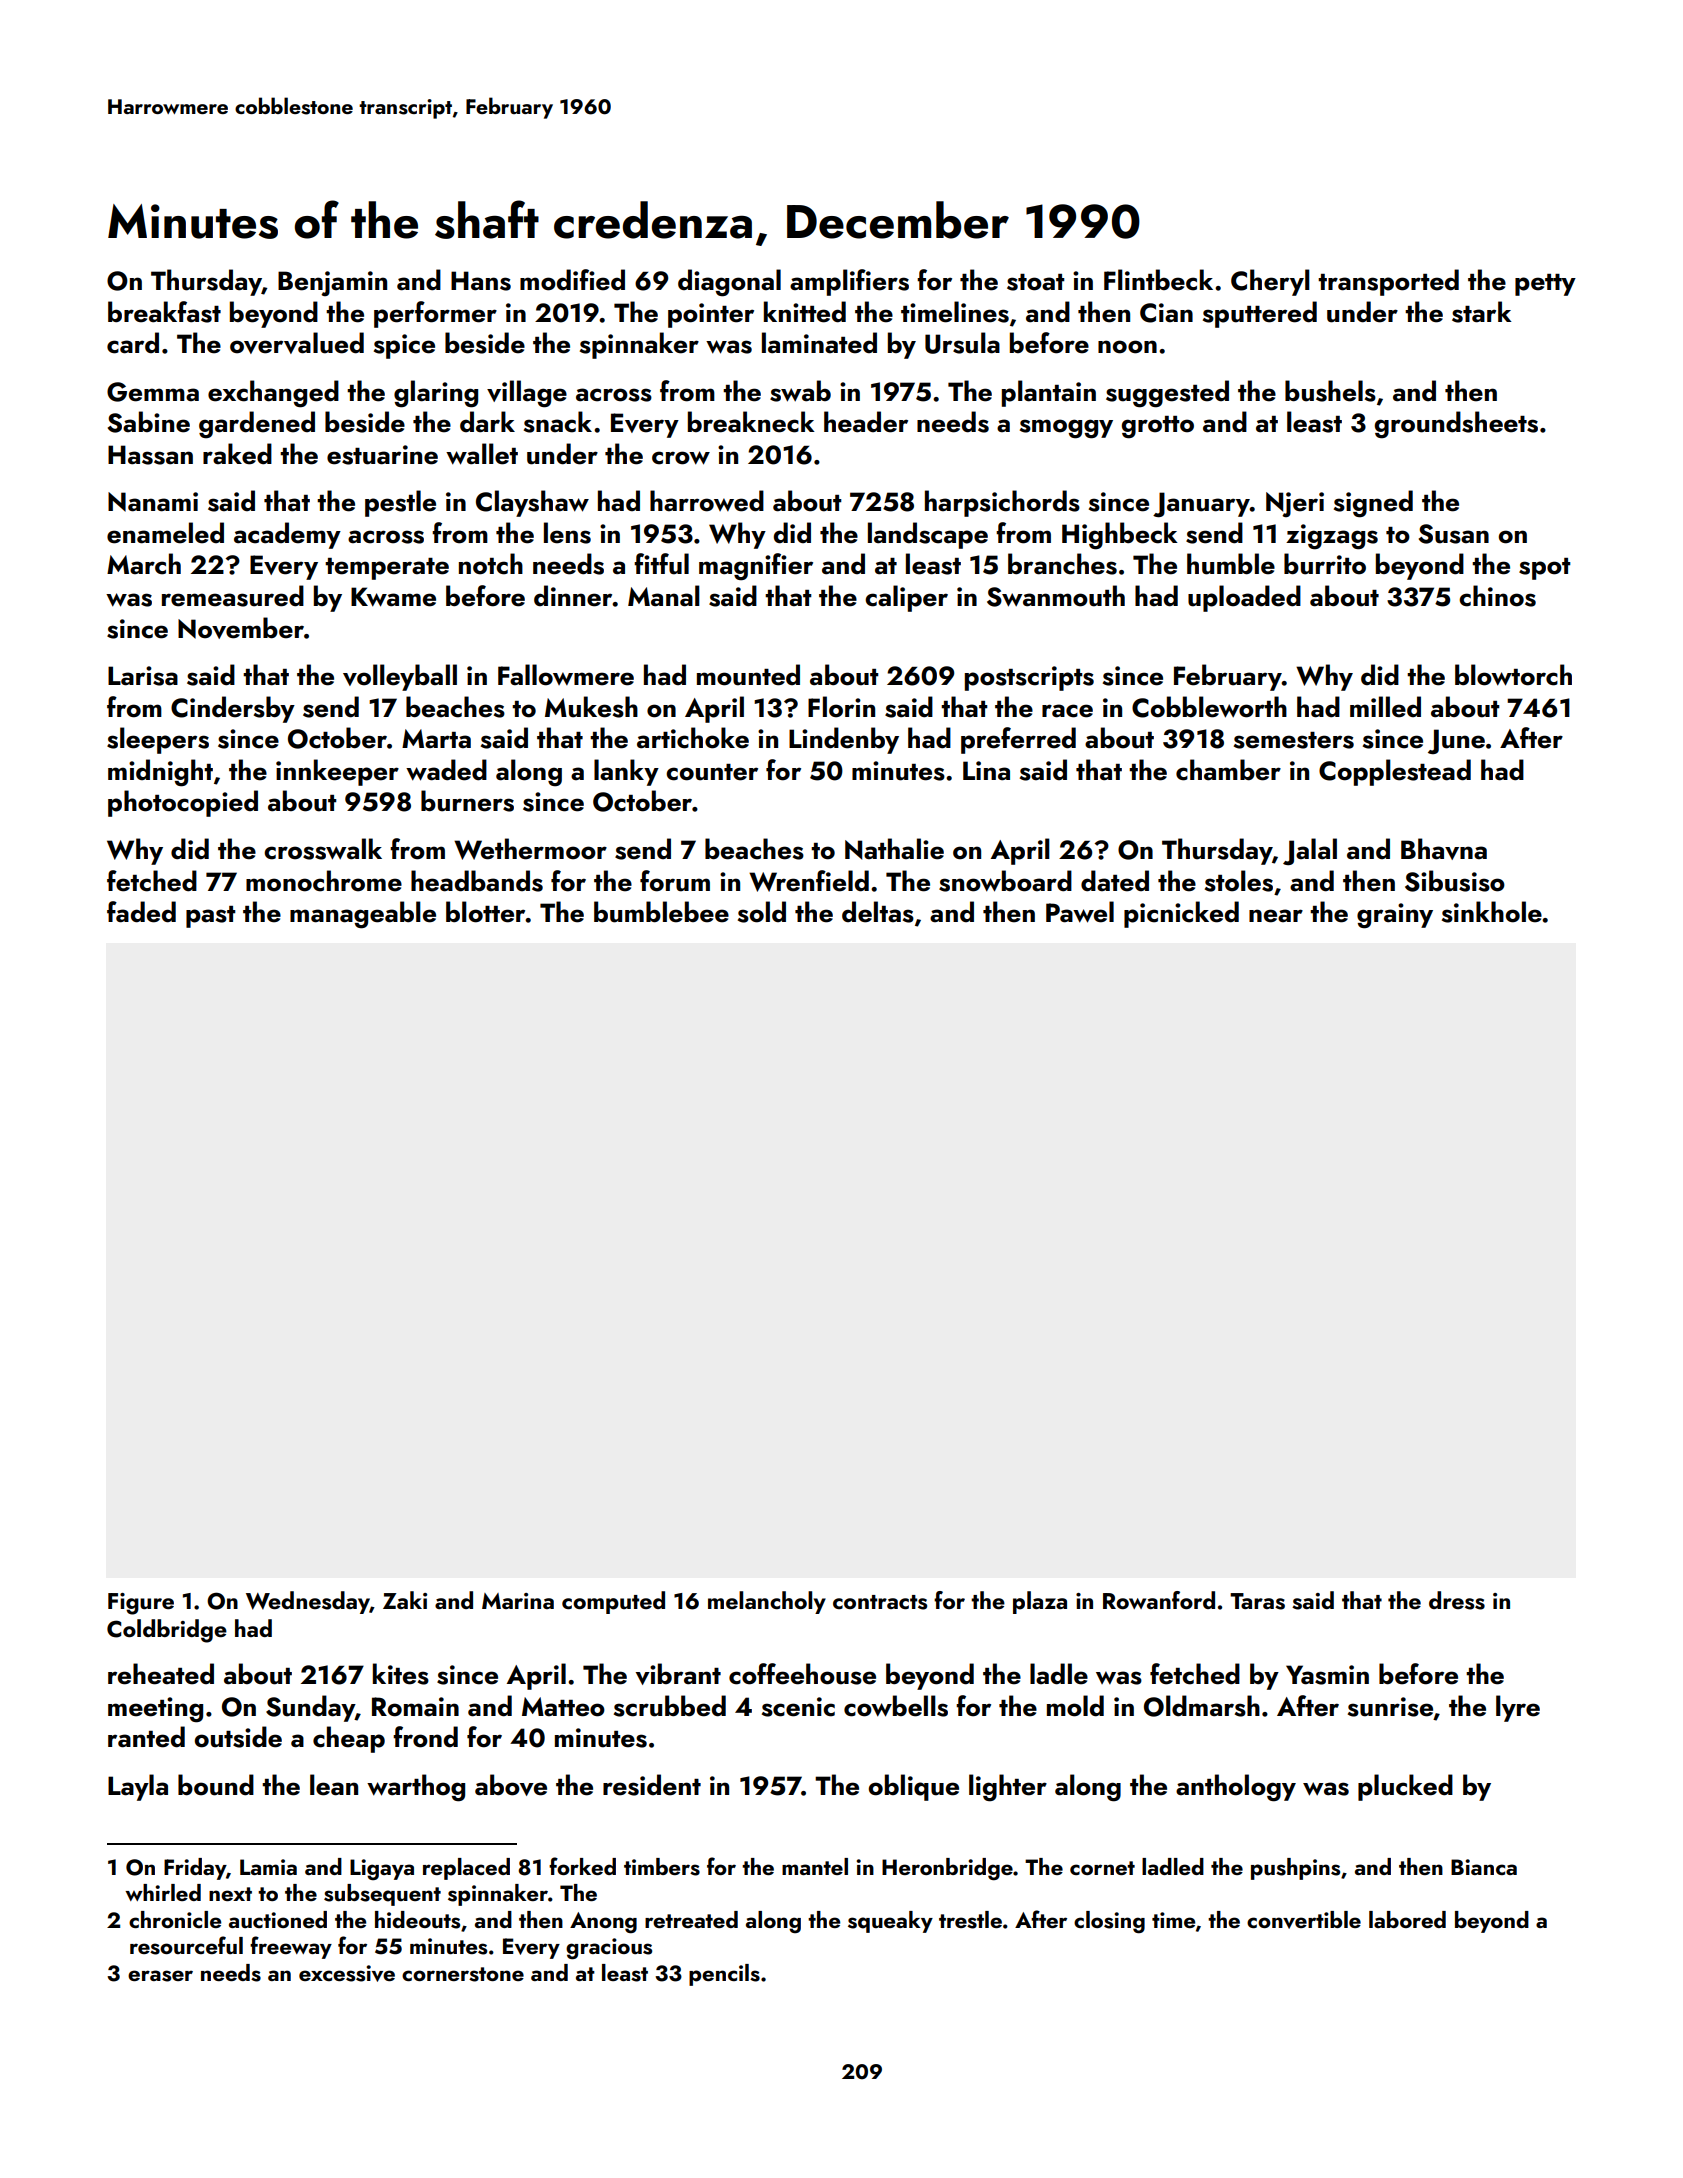 The width and height of the image is (1683, 2178). I want to click on exchanged, so click(273, 394).
